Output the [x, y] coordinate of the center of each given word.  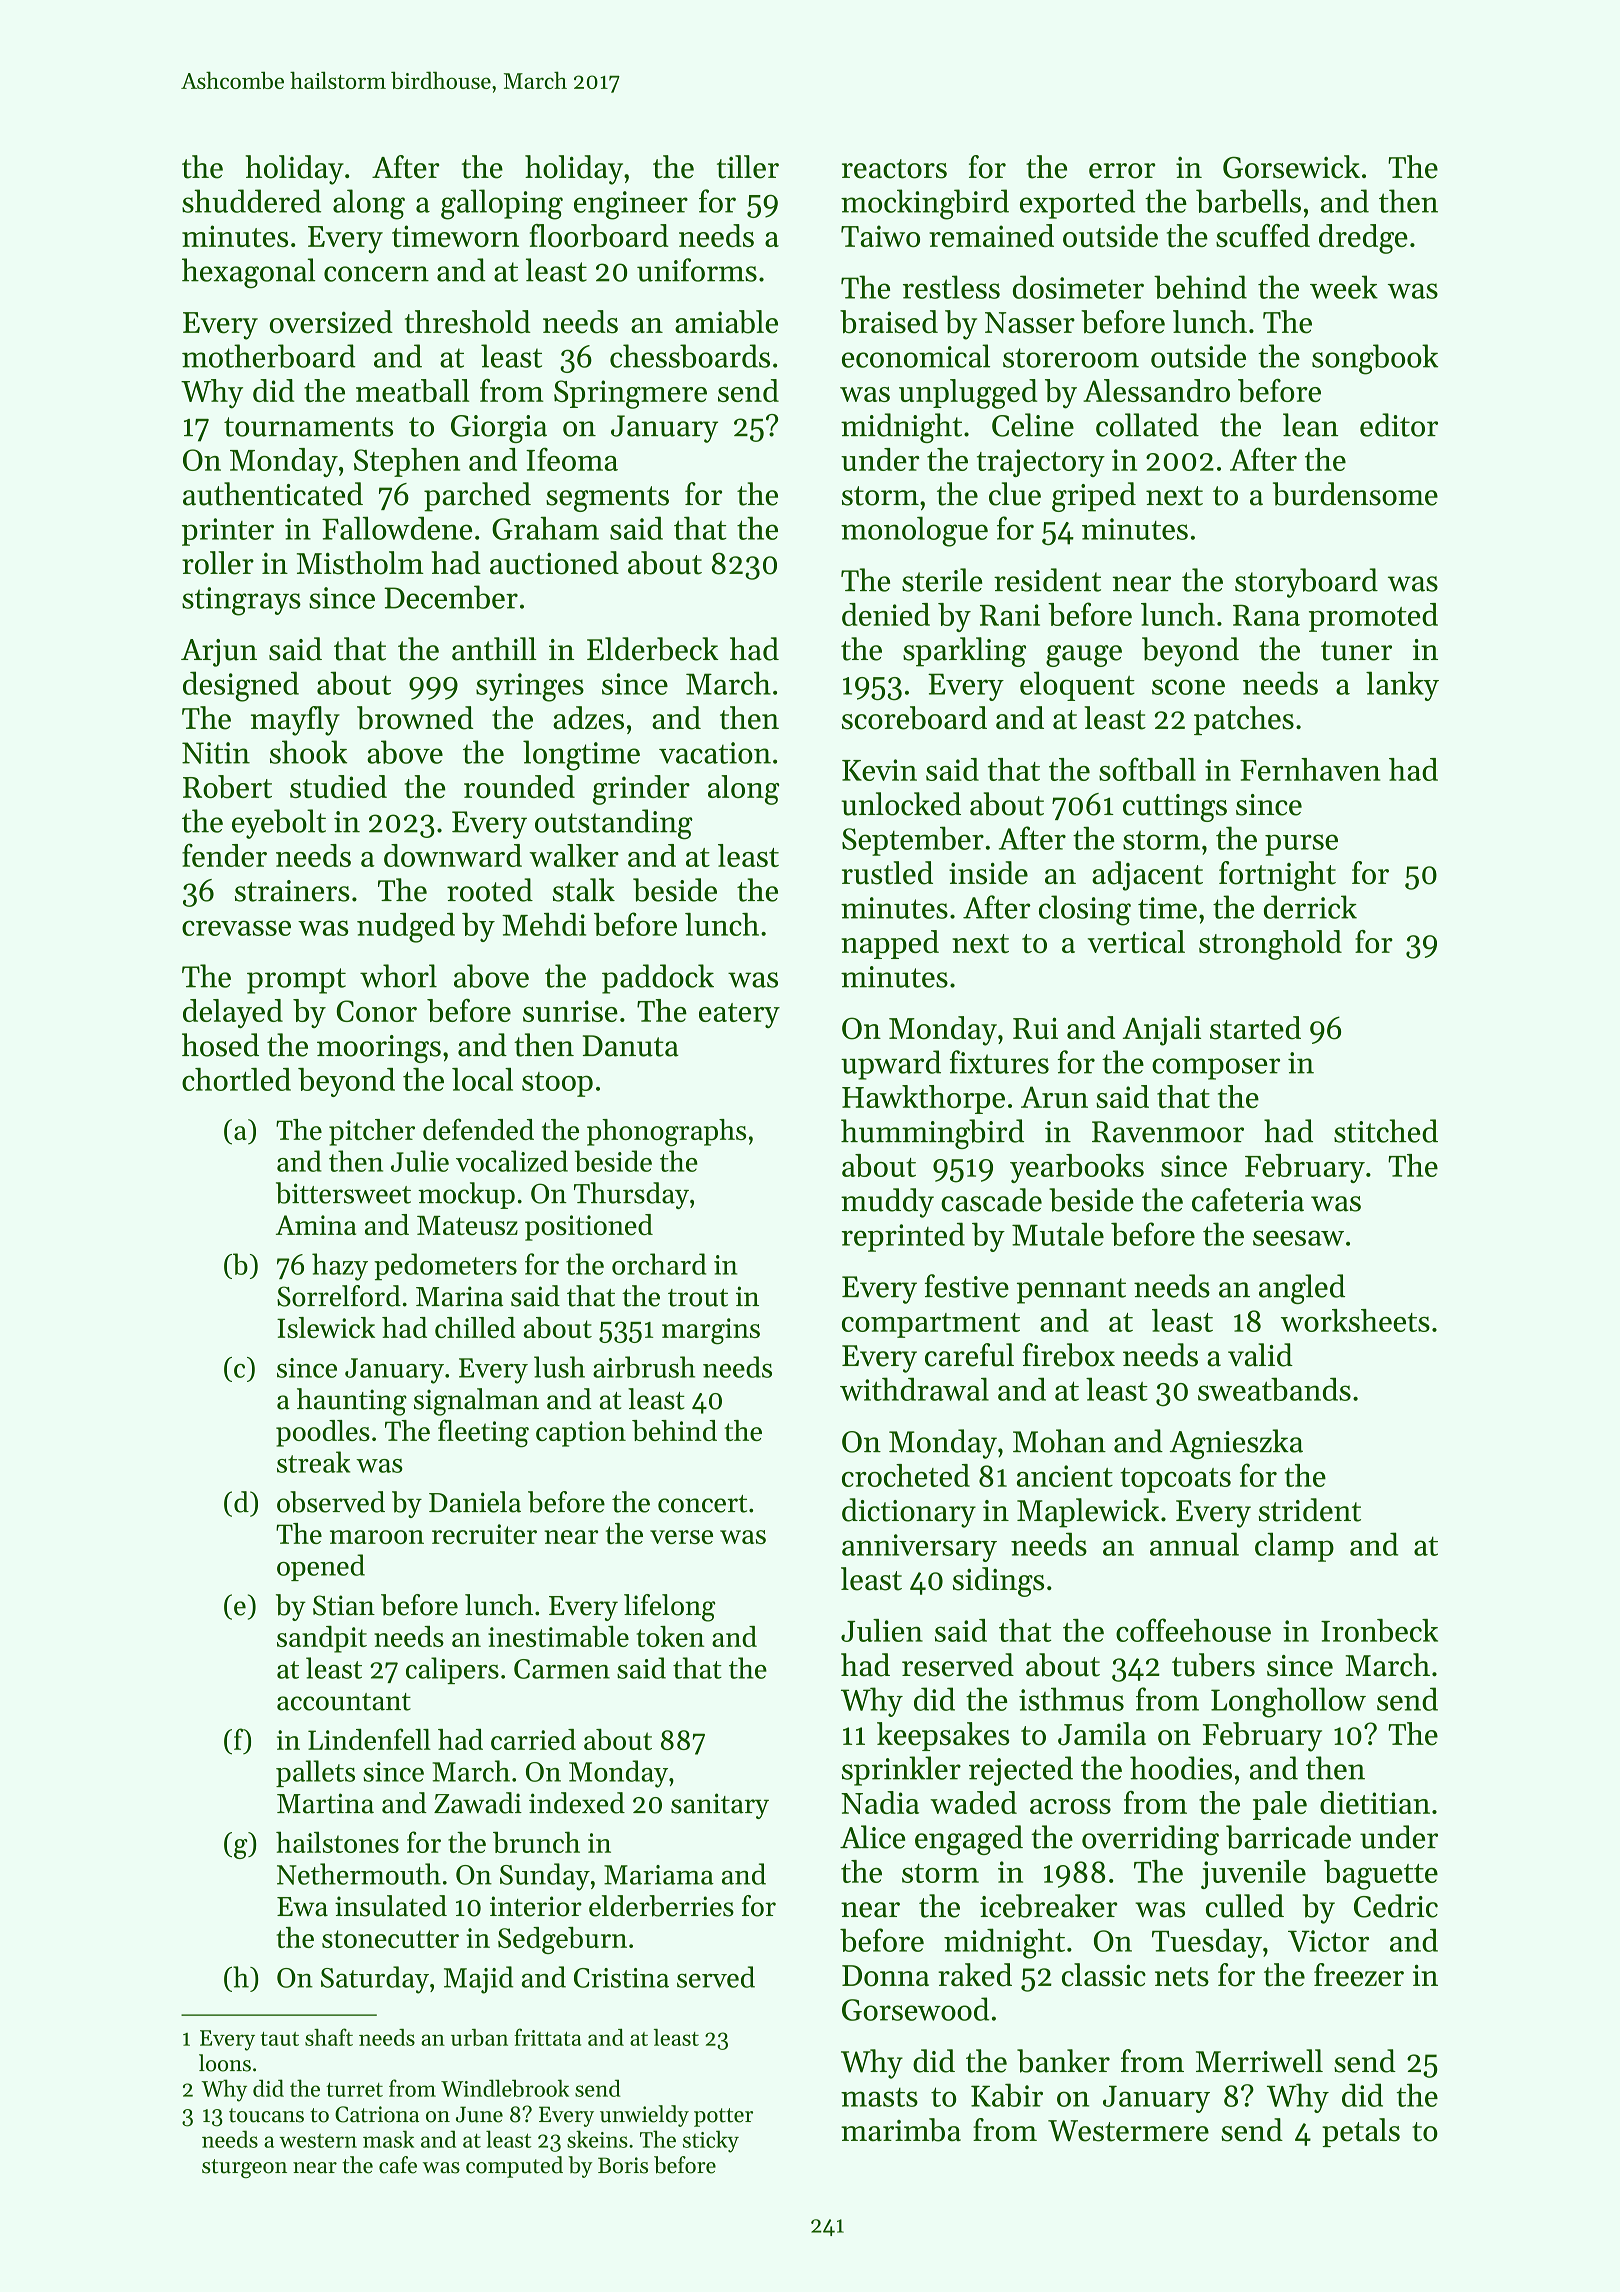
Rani [1010, 615]
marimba [901, 2130]
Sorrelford [339, 1296]
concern [376, 274]
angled [1302, 1289]
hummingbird [932, 1134]
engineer [631, 205]
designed [241, 686]
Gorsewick [1291, 167]
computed [514, 2167]
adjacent [1147, 876]
